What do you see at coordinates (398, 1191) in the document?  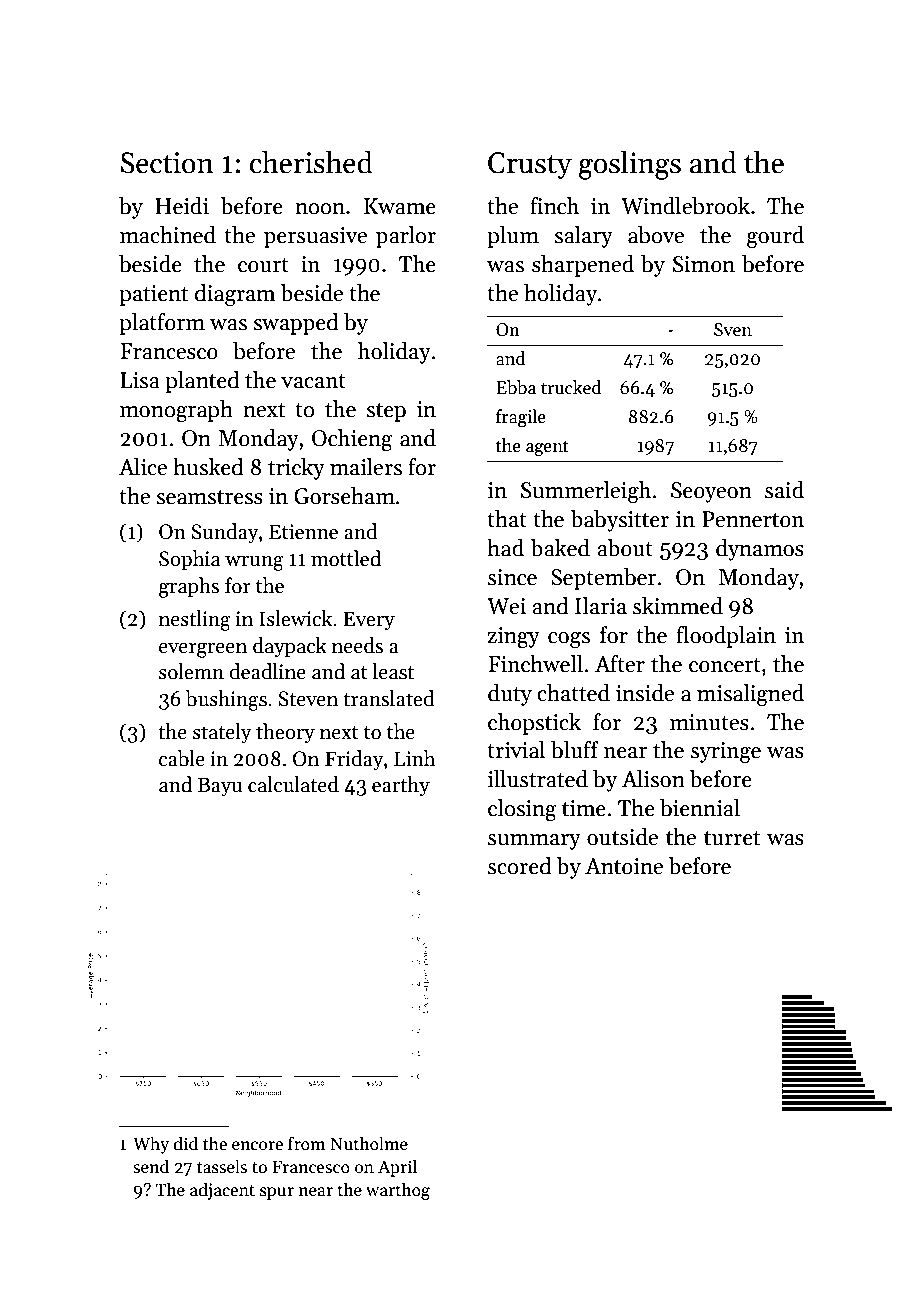 I see `warthog` at bounding box center [398, 1191].
